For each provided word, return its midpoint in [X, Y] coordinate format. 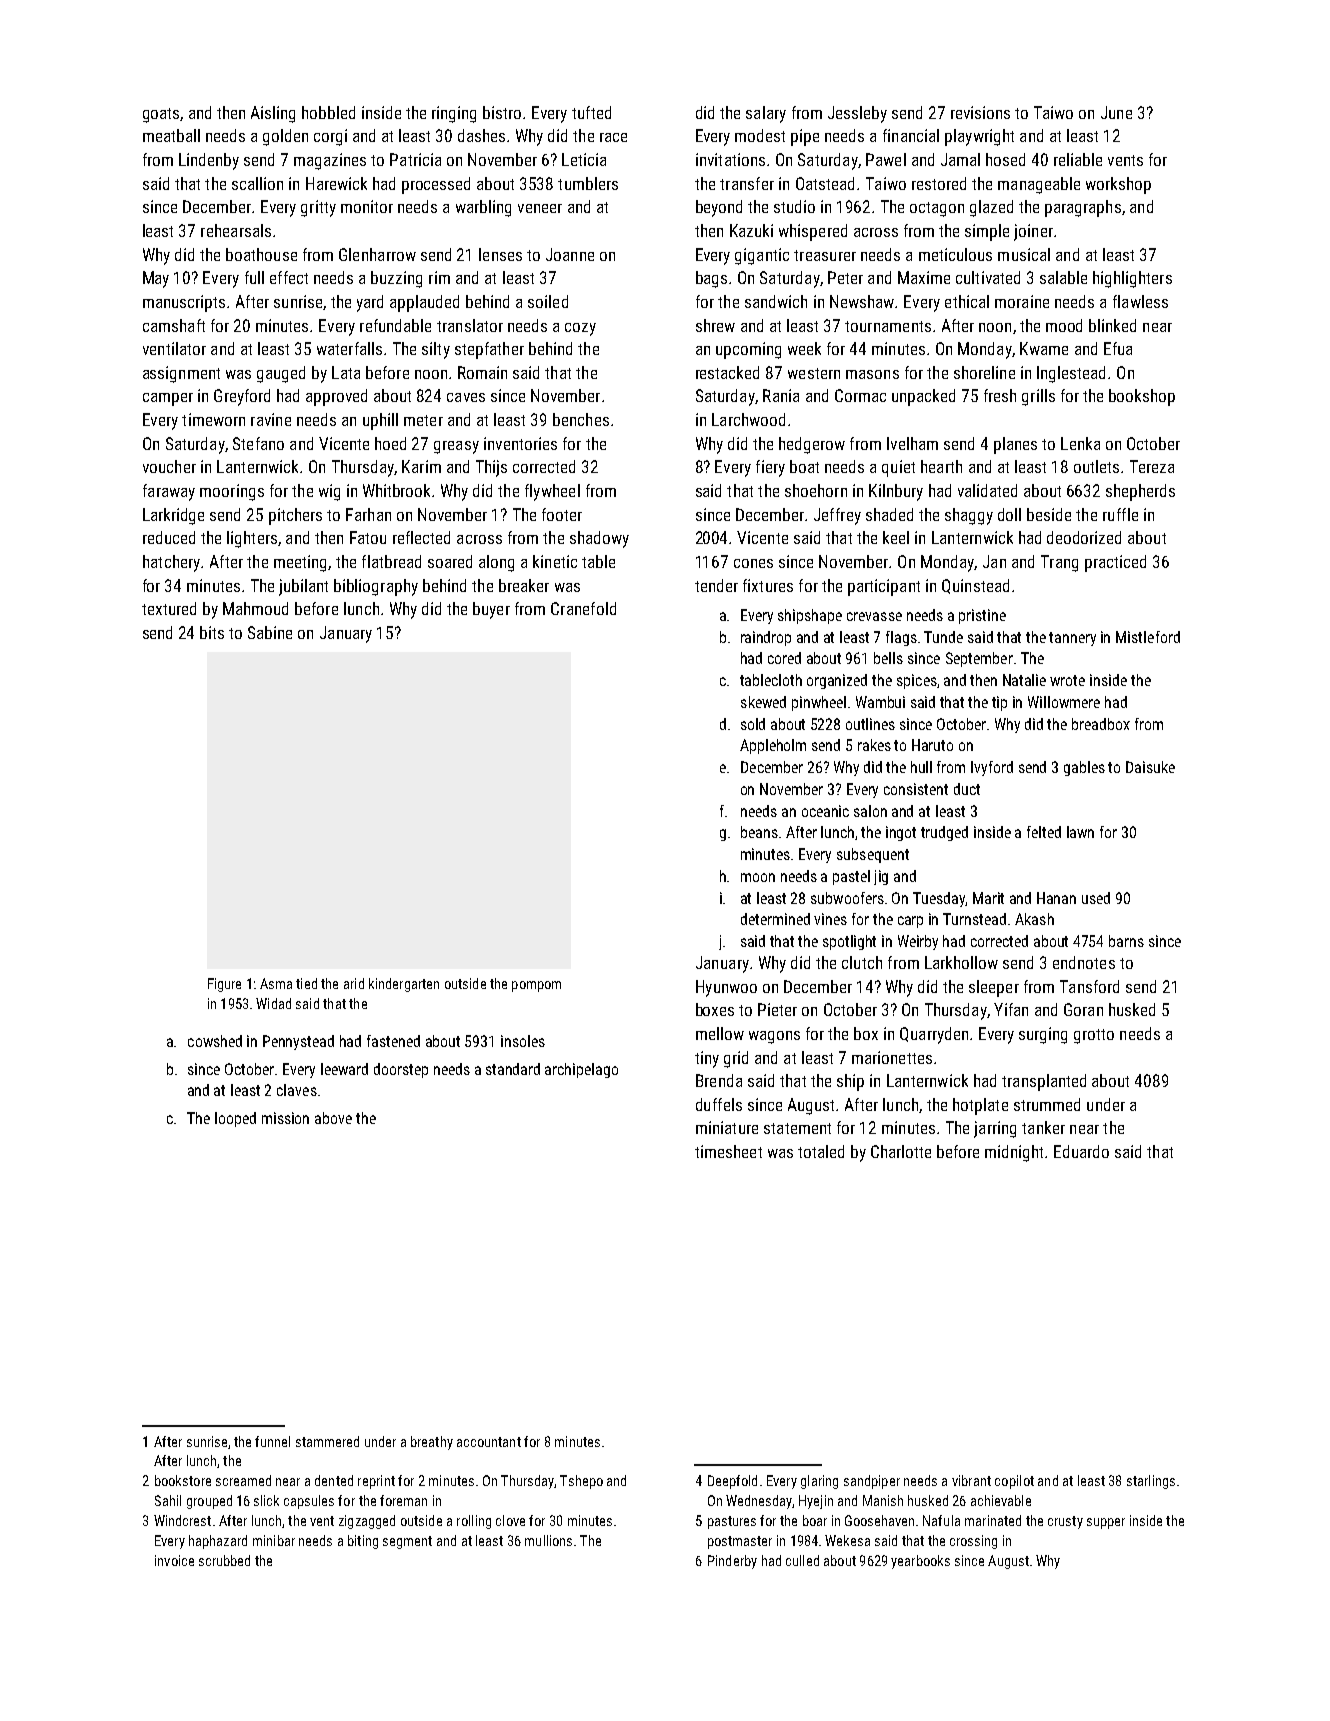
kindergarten [404, 985]
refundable [395, 325]
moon [758, 877]
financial [911, 135]
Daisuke [1150, 767]
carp [910, 922]
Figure [224, 985]
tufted [591, 112]
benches [581, 419]
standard [513, 1069]
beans [759, 832]
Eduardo [1081, 1151]
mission [285, 1118]
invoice [174, 1560]
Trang [1059, 563]
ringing [454, 114]
